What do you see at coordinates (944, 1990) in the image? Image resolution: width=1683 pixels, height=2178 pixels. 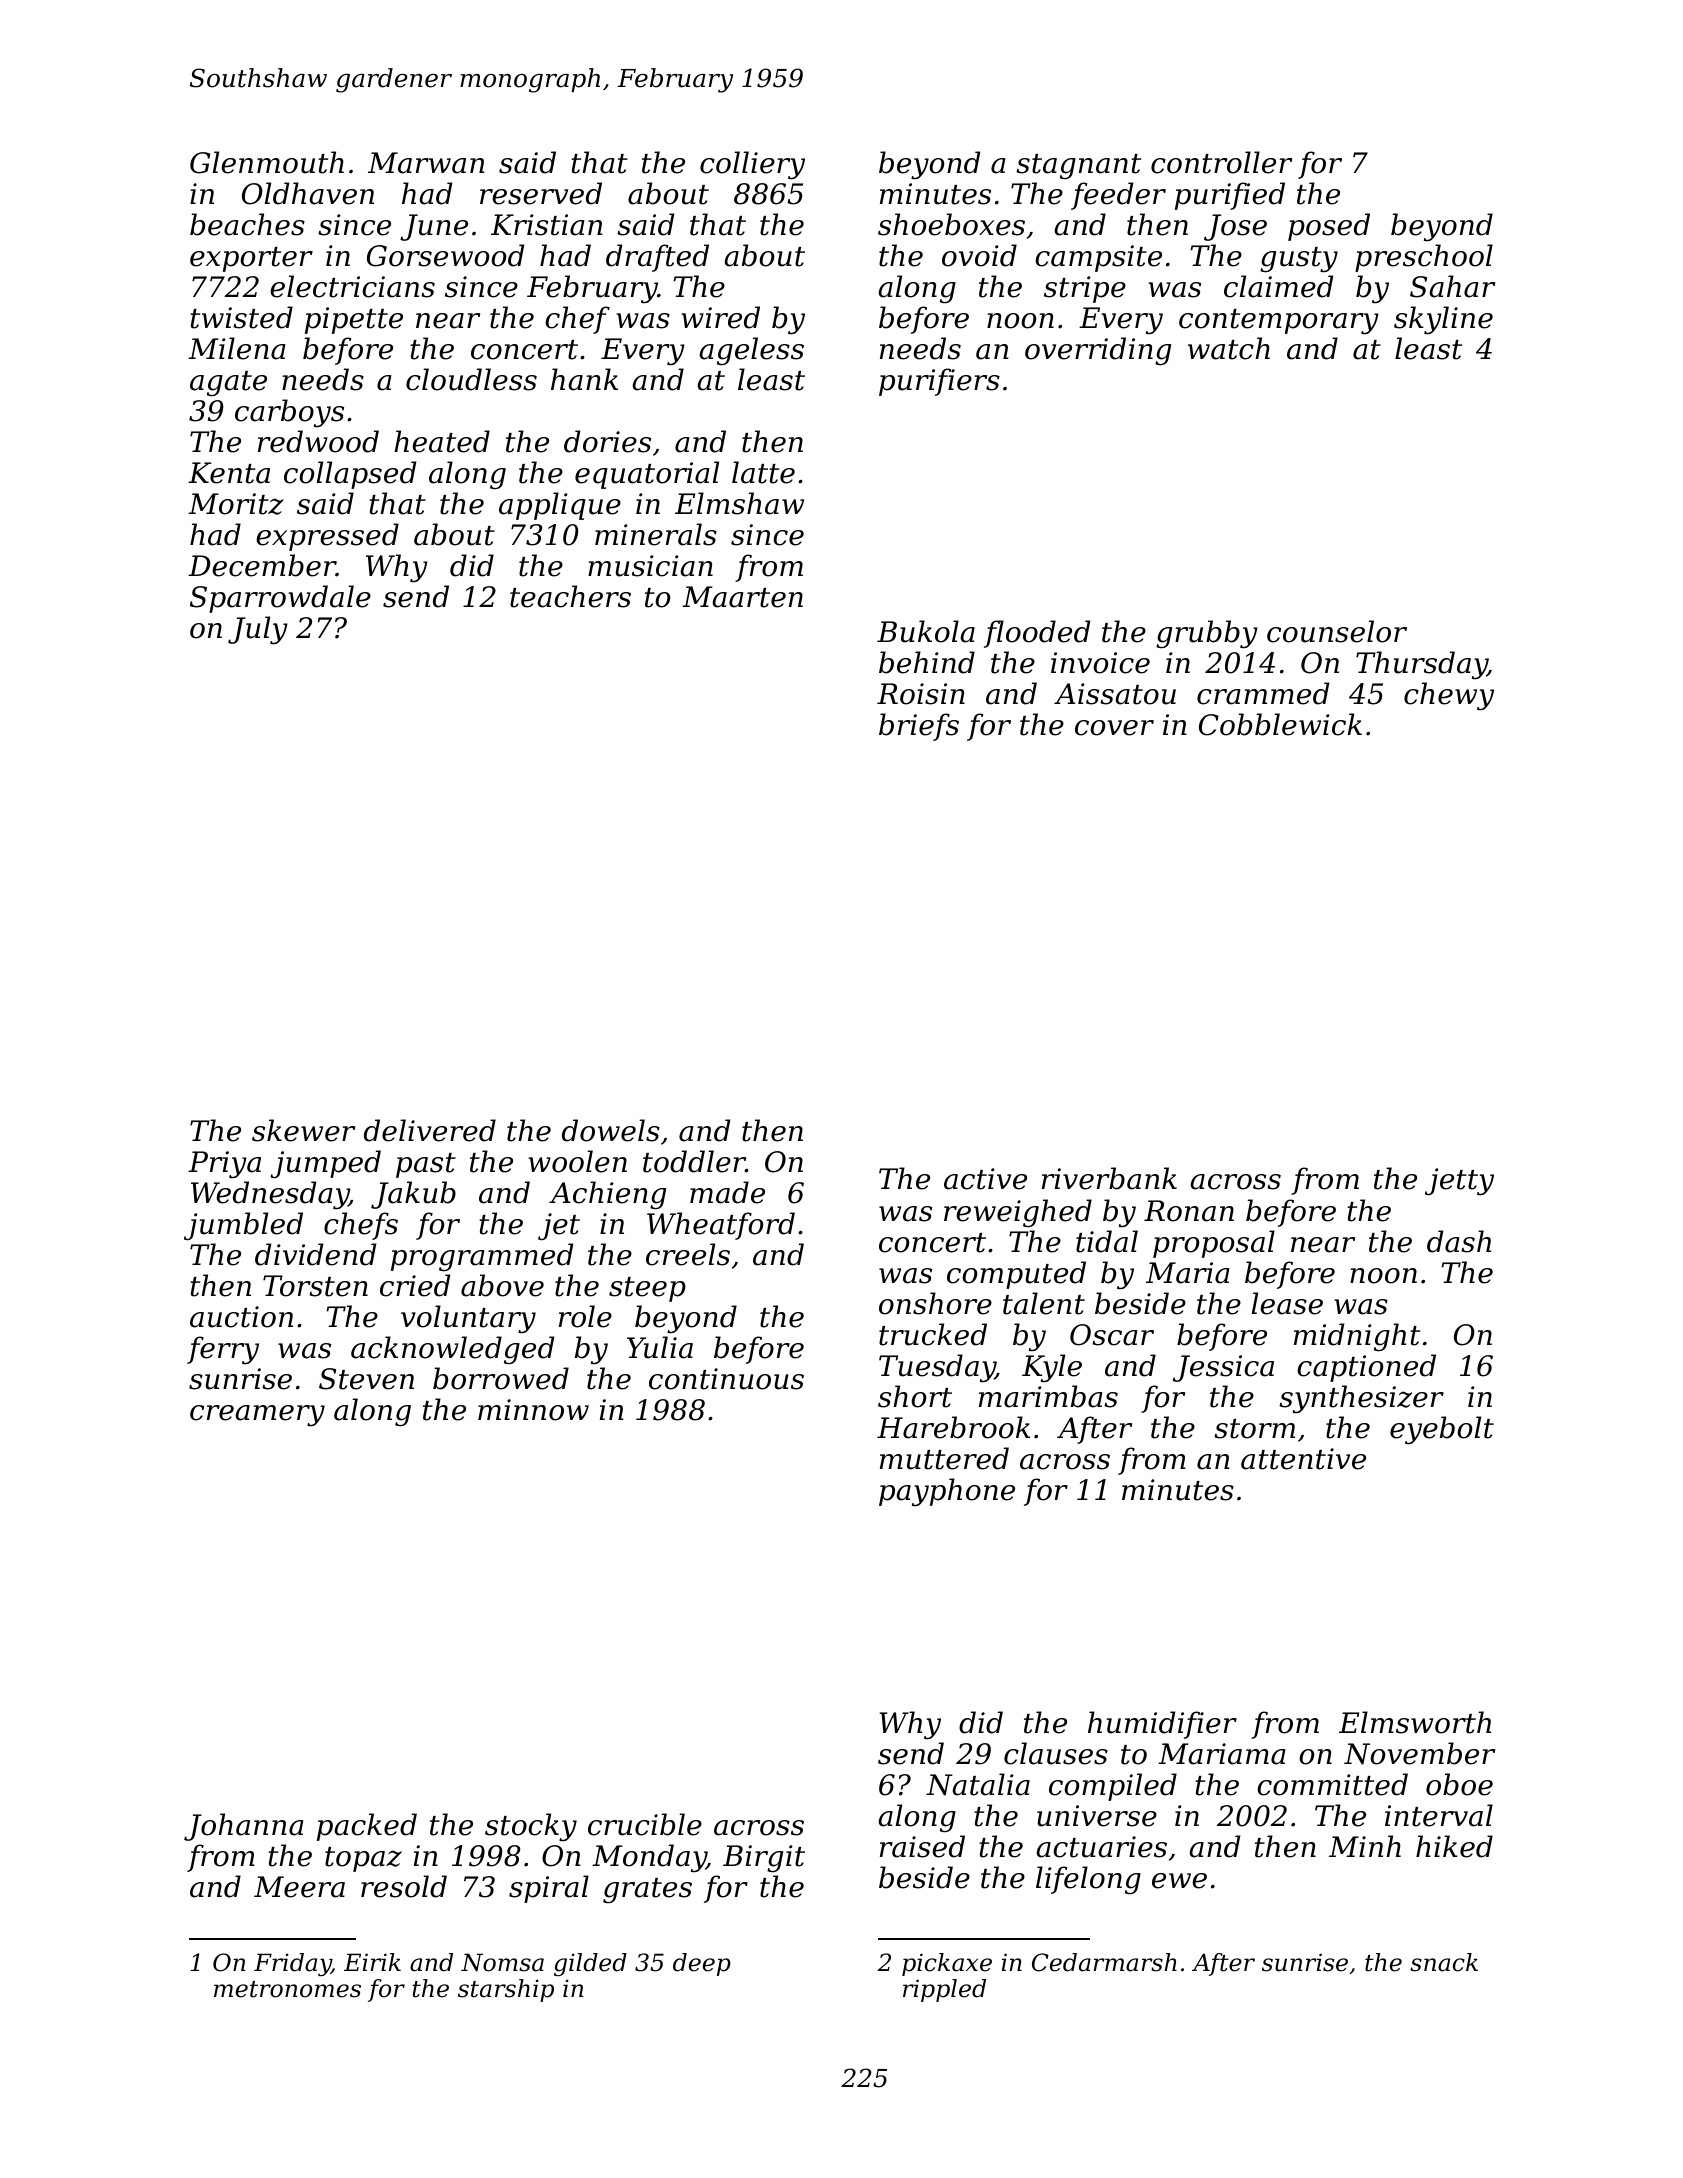 I see `rippled` at bounding box center [944, 1990].
